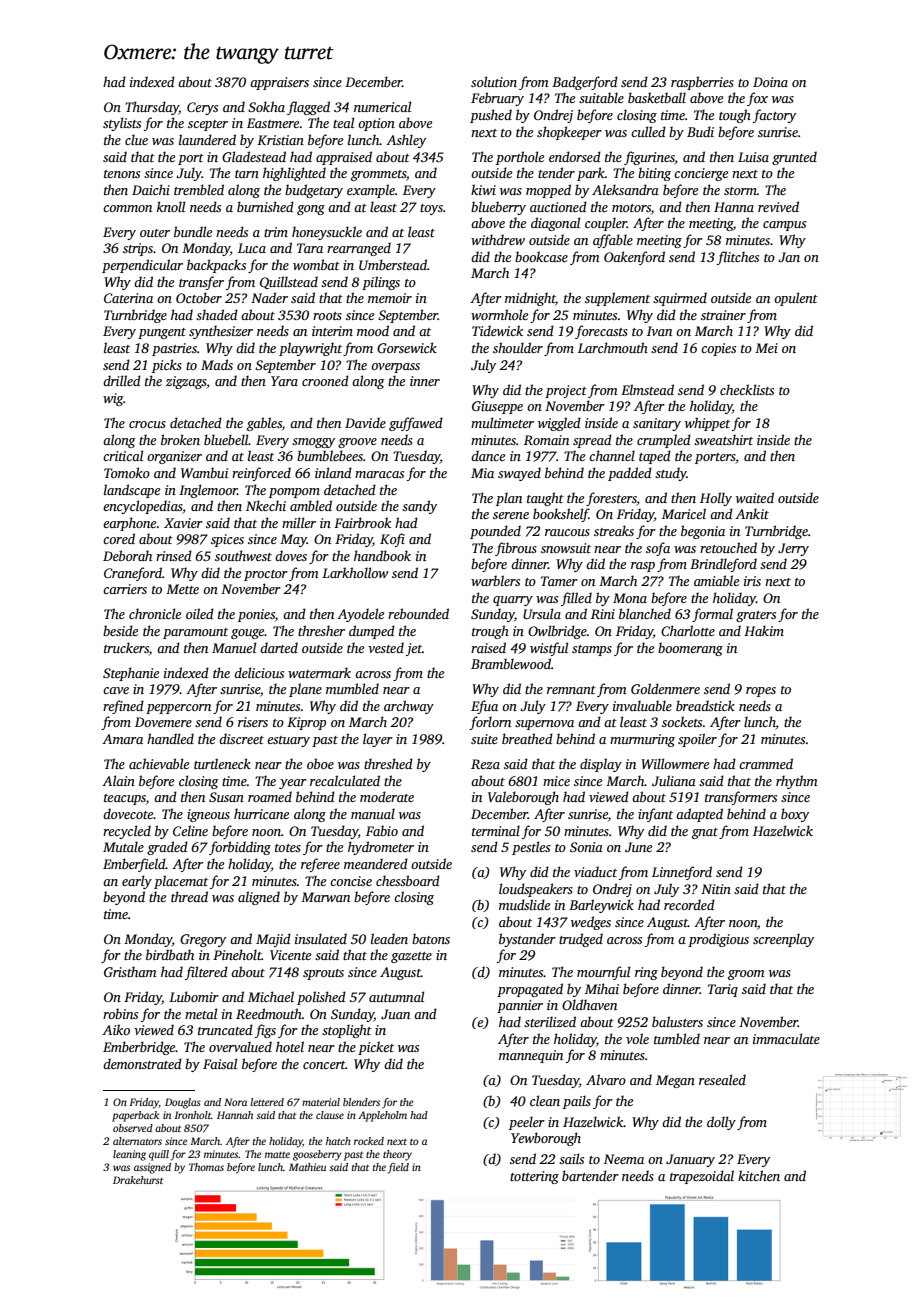 The height and width of the image is (1308, 924). Describe the element at coordinates (135, 1116) in the image. I see `paperback` at that location.
